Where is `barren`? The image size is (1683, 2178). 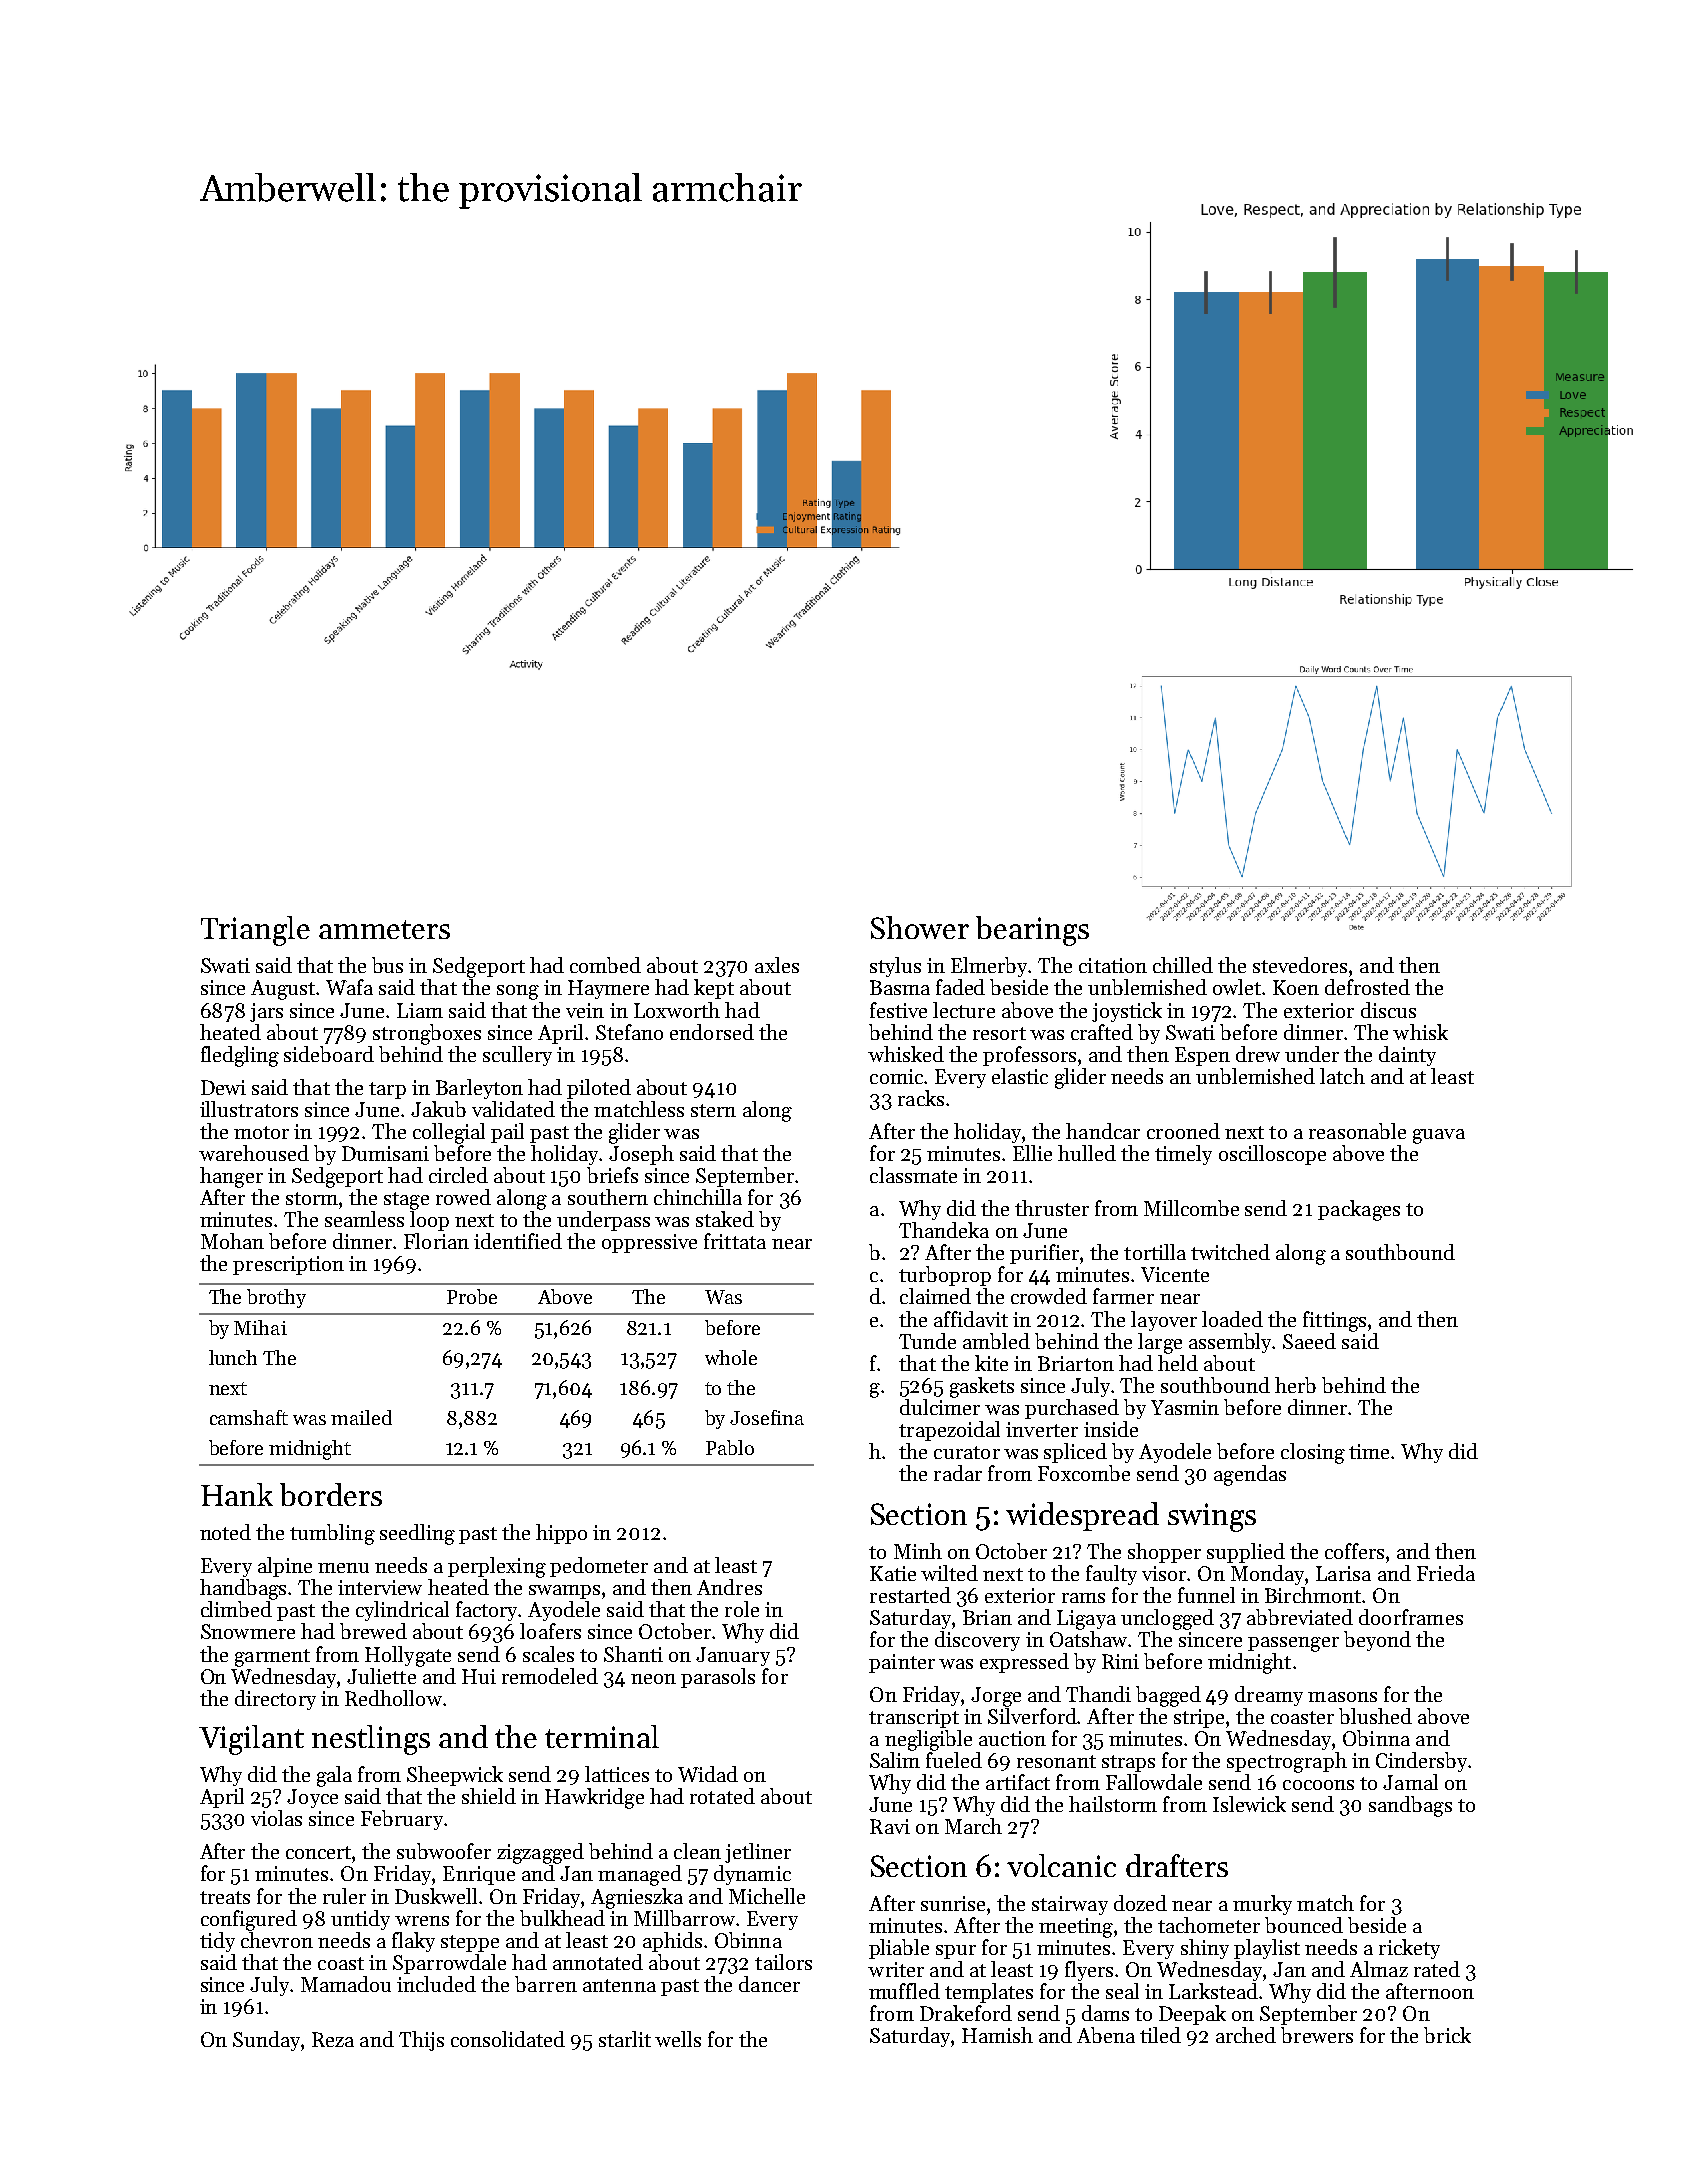
barren is located at coordinates (546, 1984).
